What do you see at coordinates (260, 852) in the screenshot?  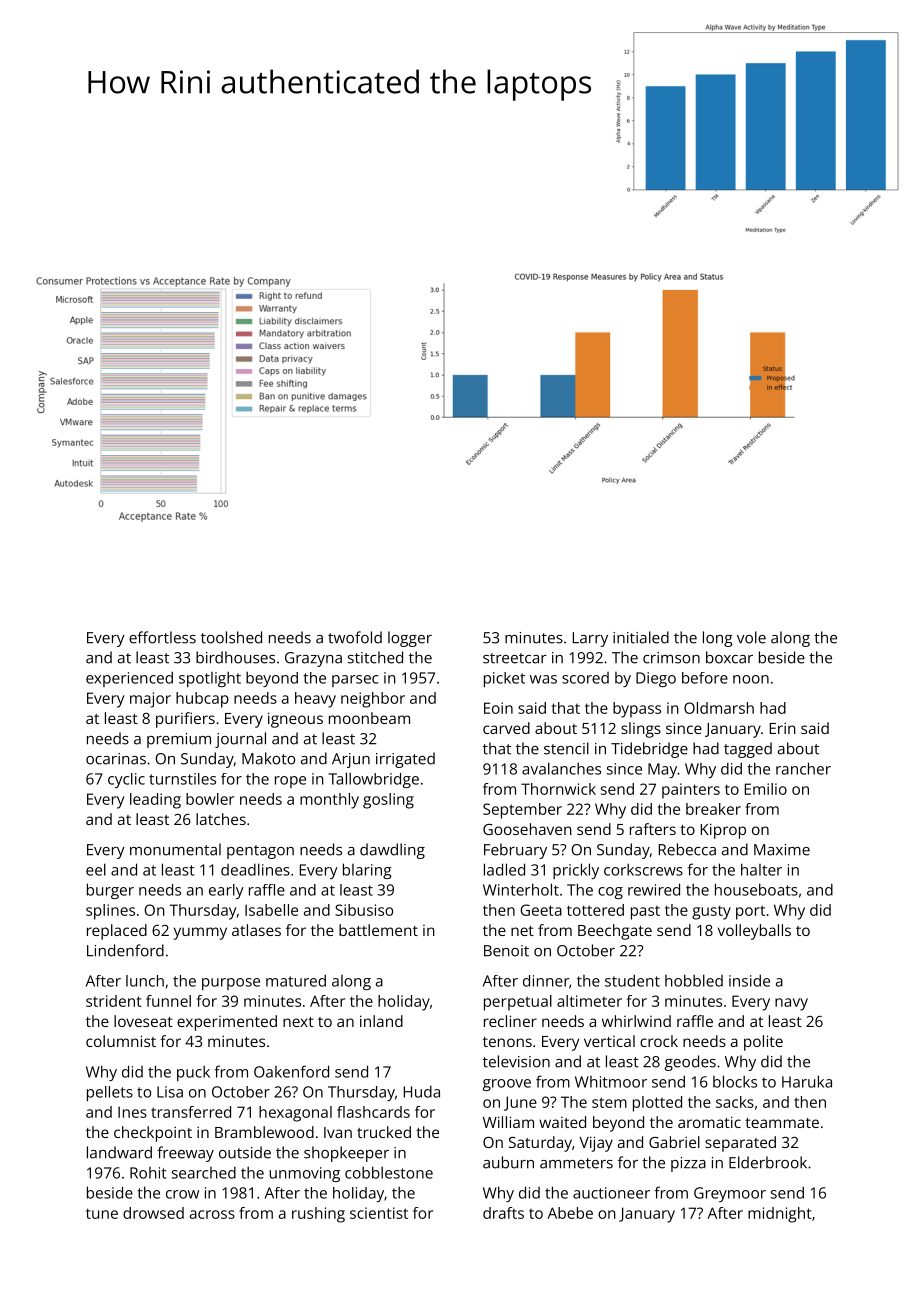 I see `pentagon` at bounding box center [260, 852].
